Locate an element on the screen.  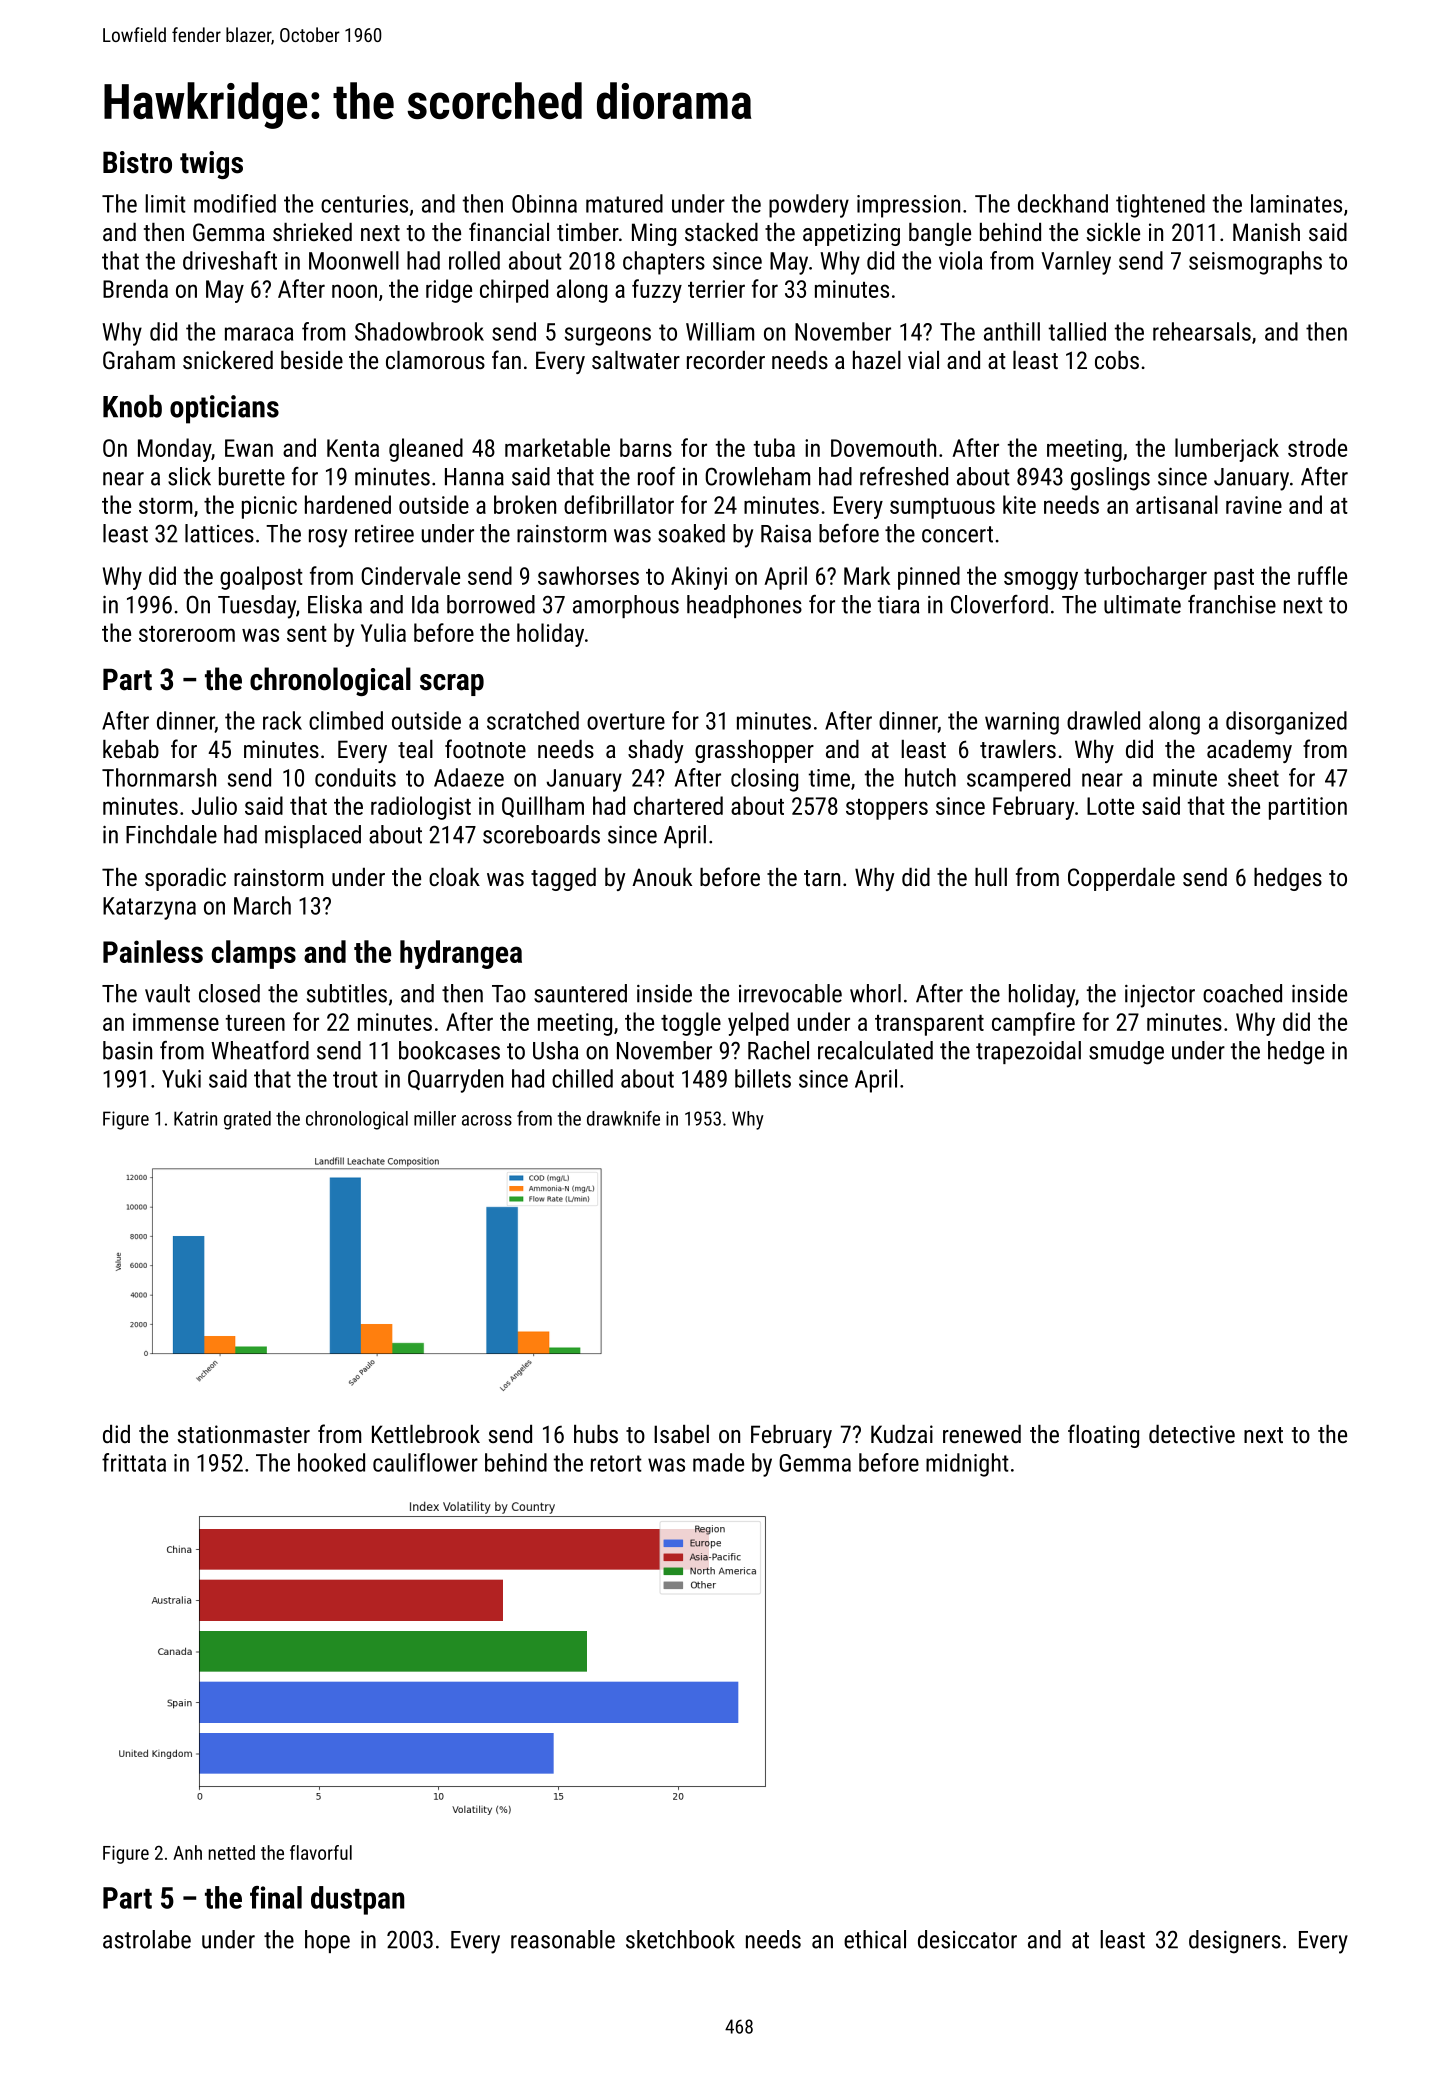
conduits is located at coordinates (355, 777).
